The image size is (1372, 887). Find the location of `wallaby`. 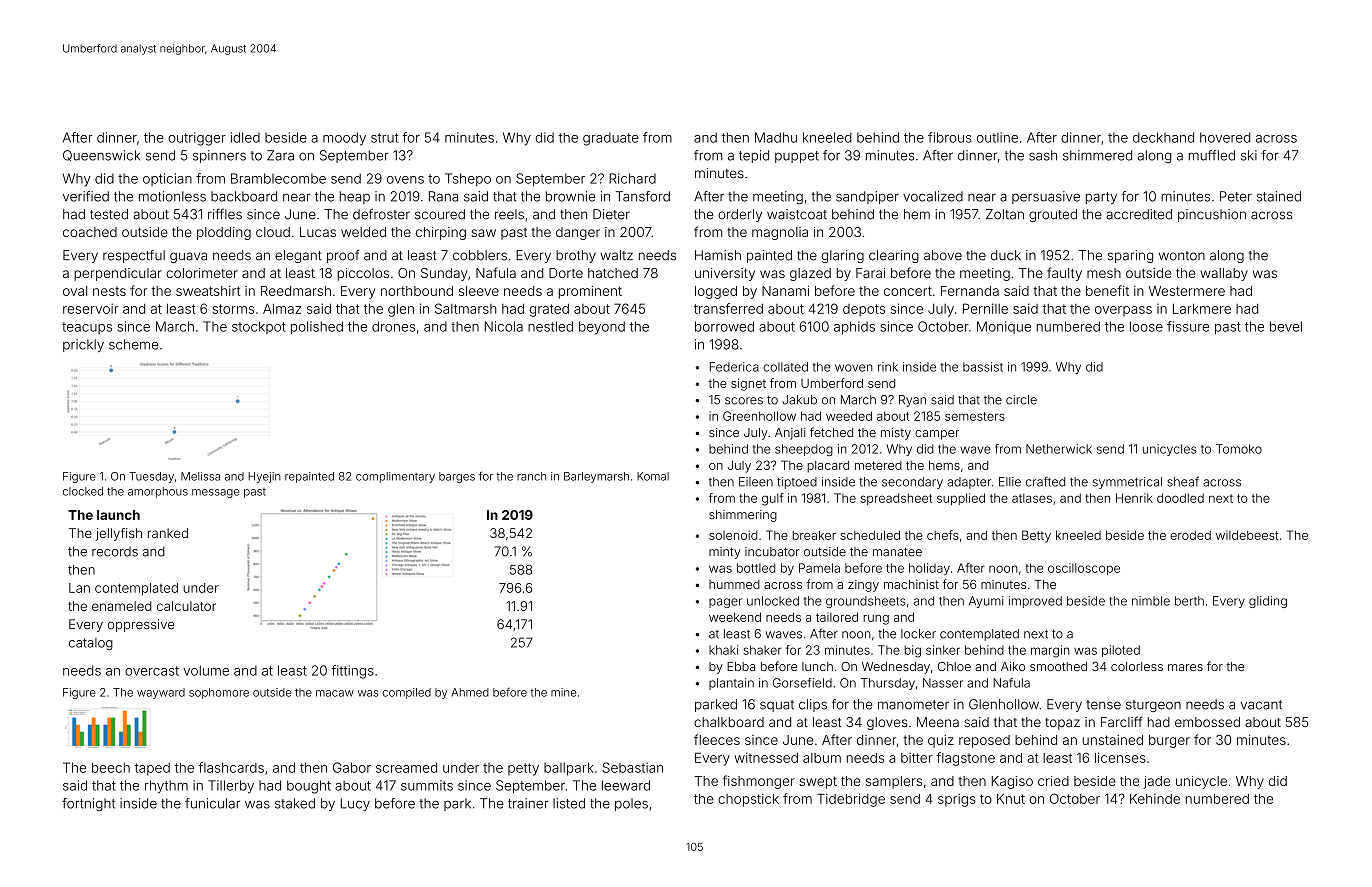

wallaby is located at coordinates (1224, 274).
